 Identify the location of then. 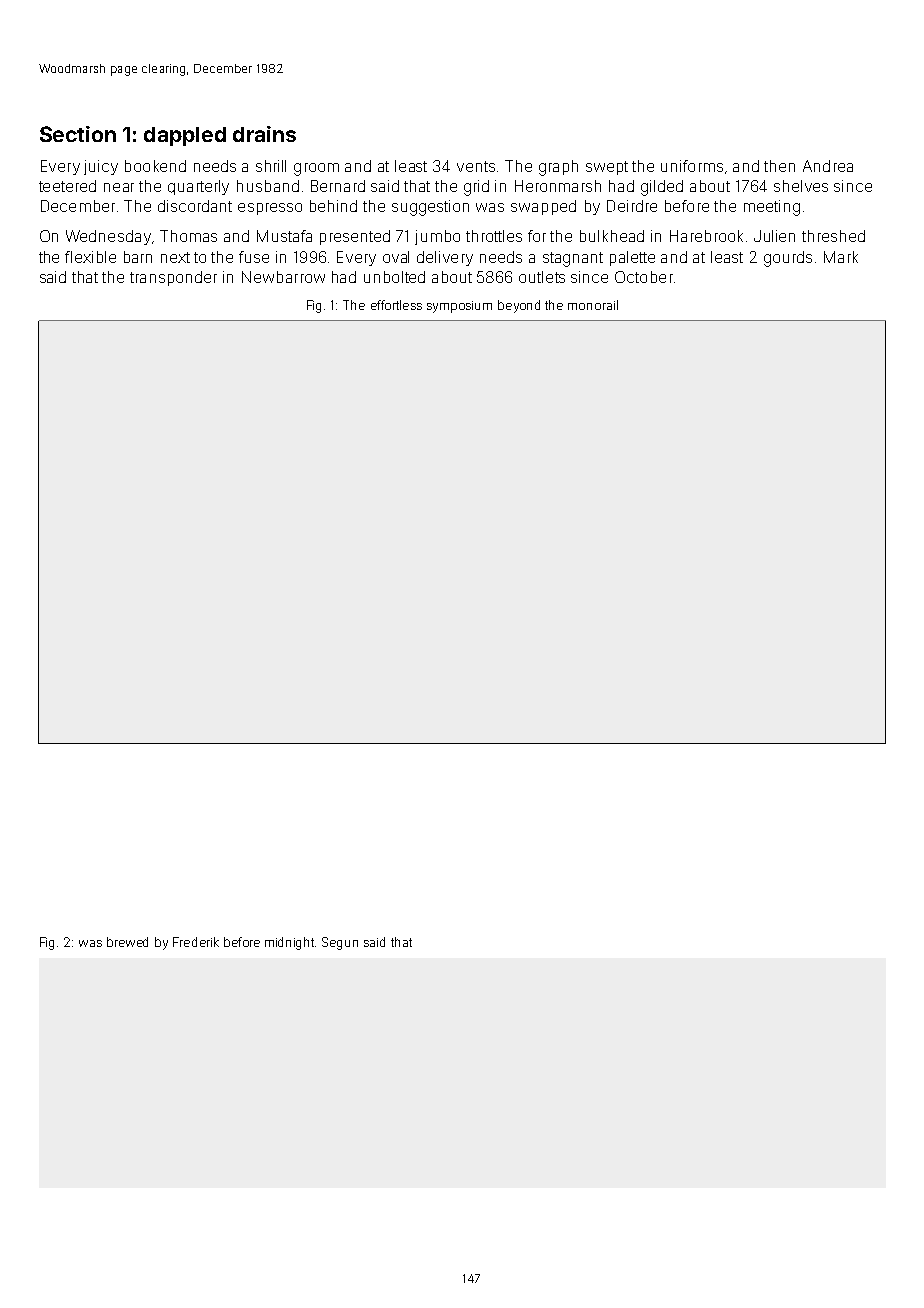
(779, 166).
